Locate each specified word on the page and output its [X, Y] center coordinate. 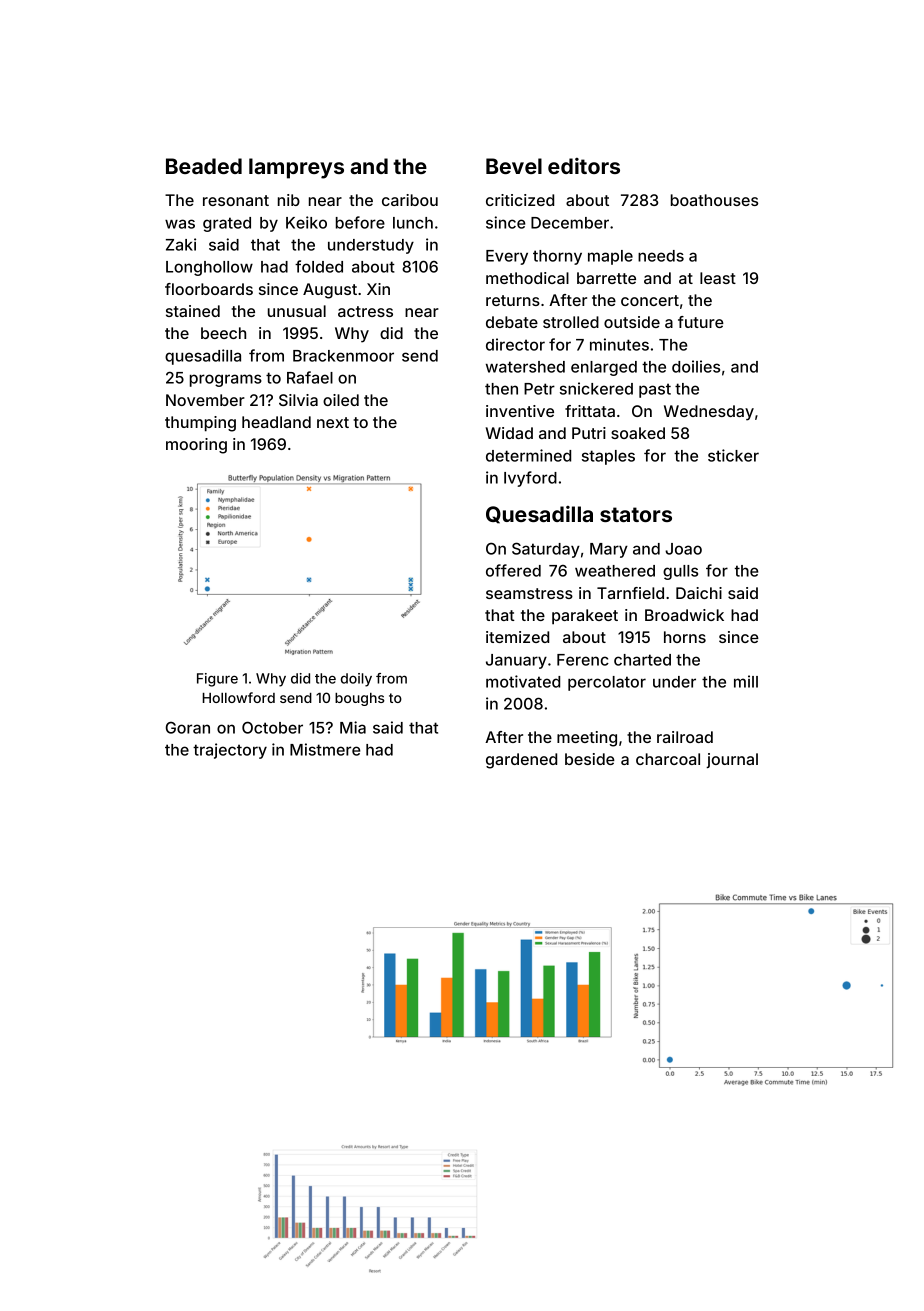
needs [661, 256]
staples [608, 457]
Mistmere [325, 749]
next [333, 422]
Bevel [514, 166]
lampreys [296, 168]
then [501, 389]
